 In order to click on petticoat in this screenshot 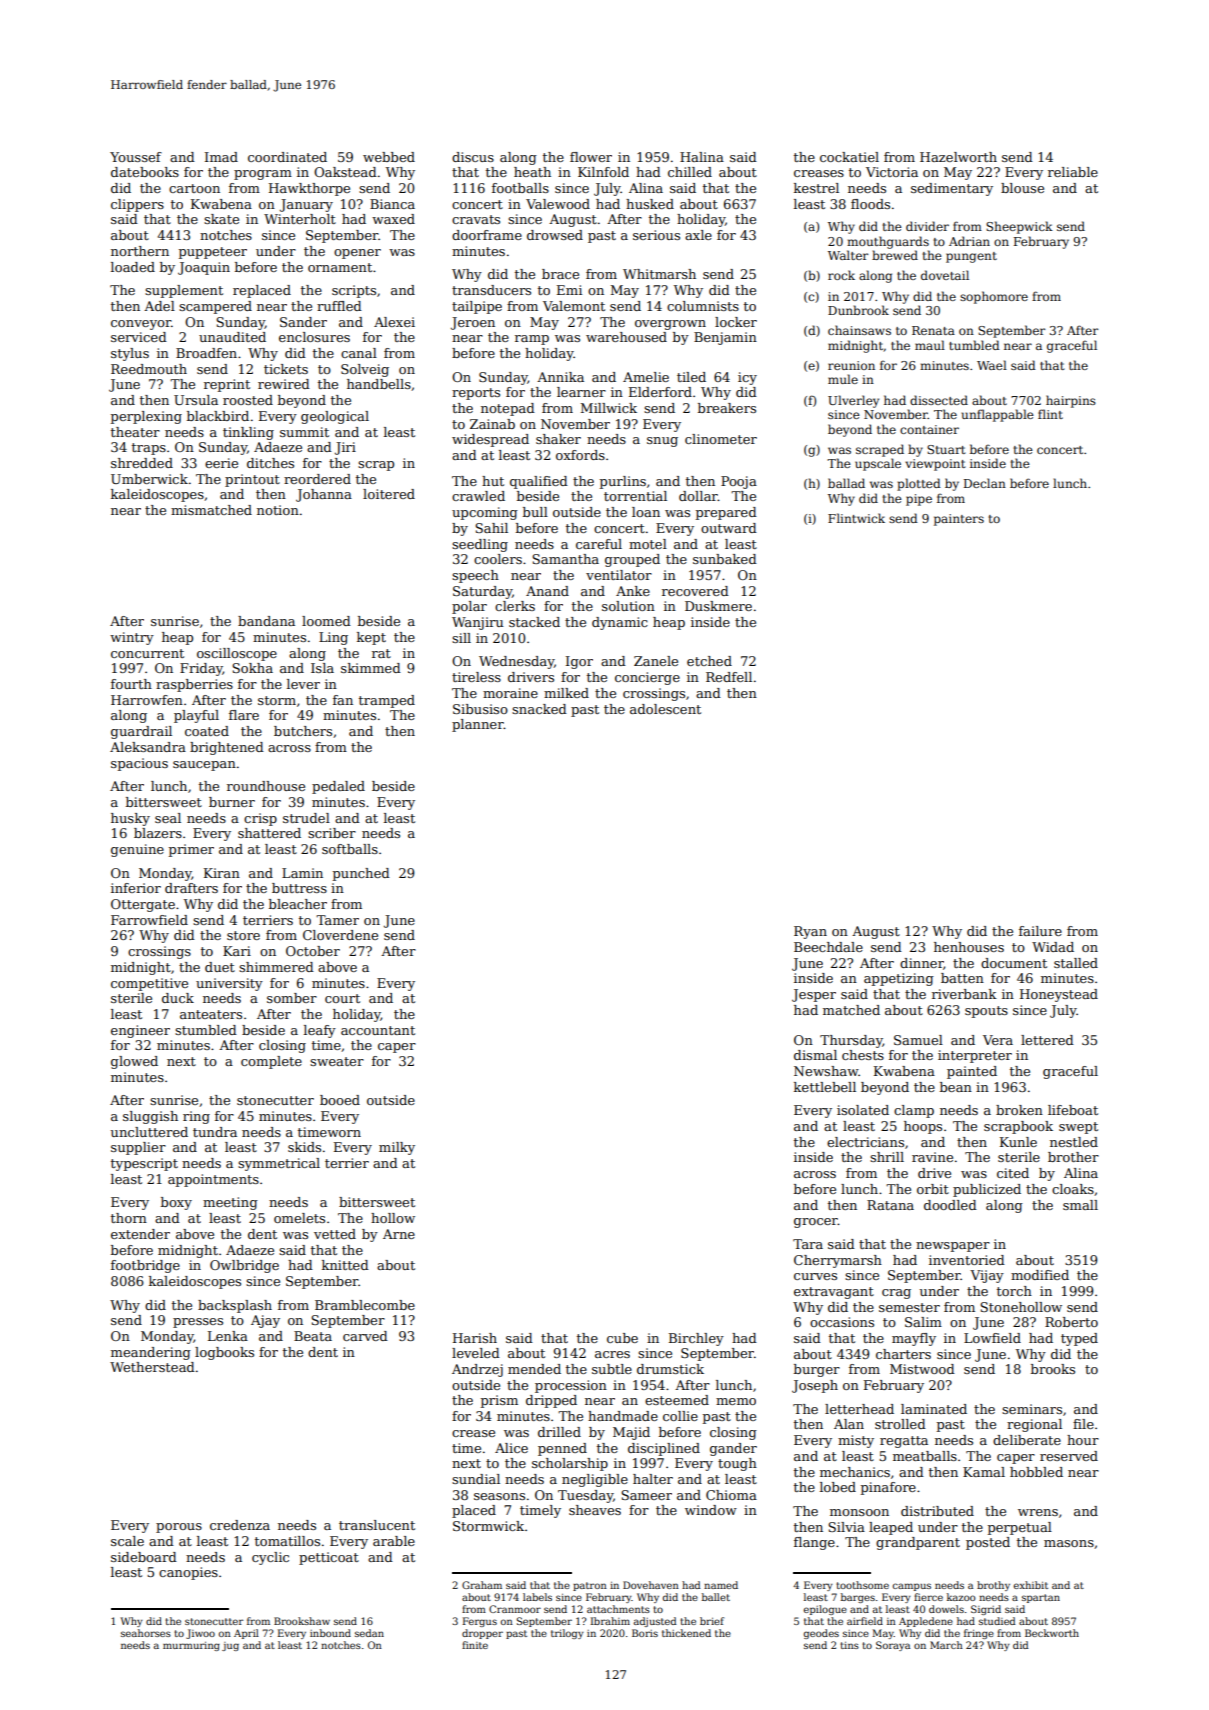, I will do `click(329, 1558)`.
